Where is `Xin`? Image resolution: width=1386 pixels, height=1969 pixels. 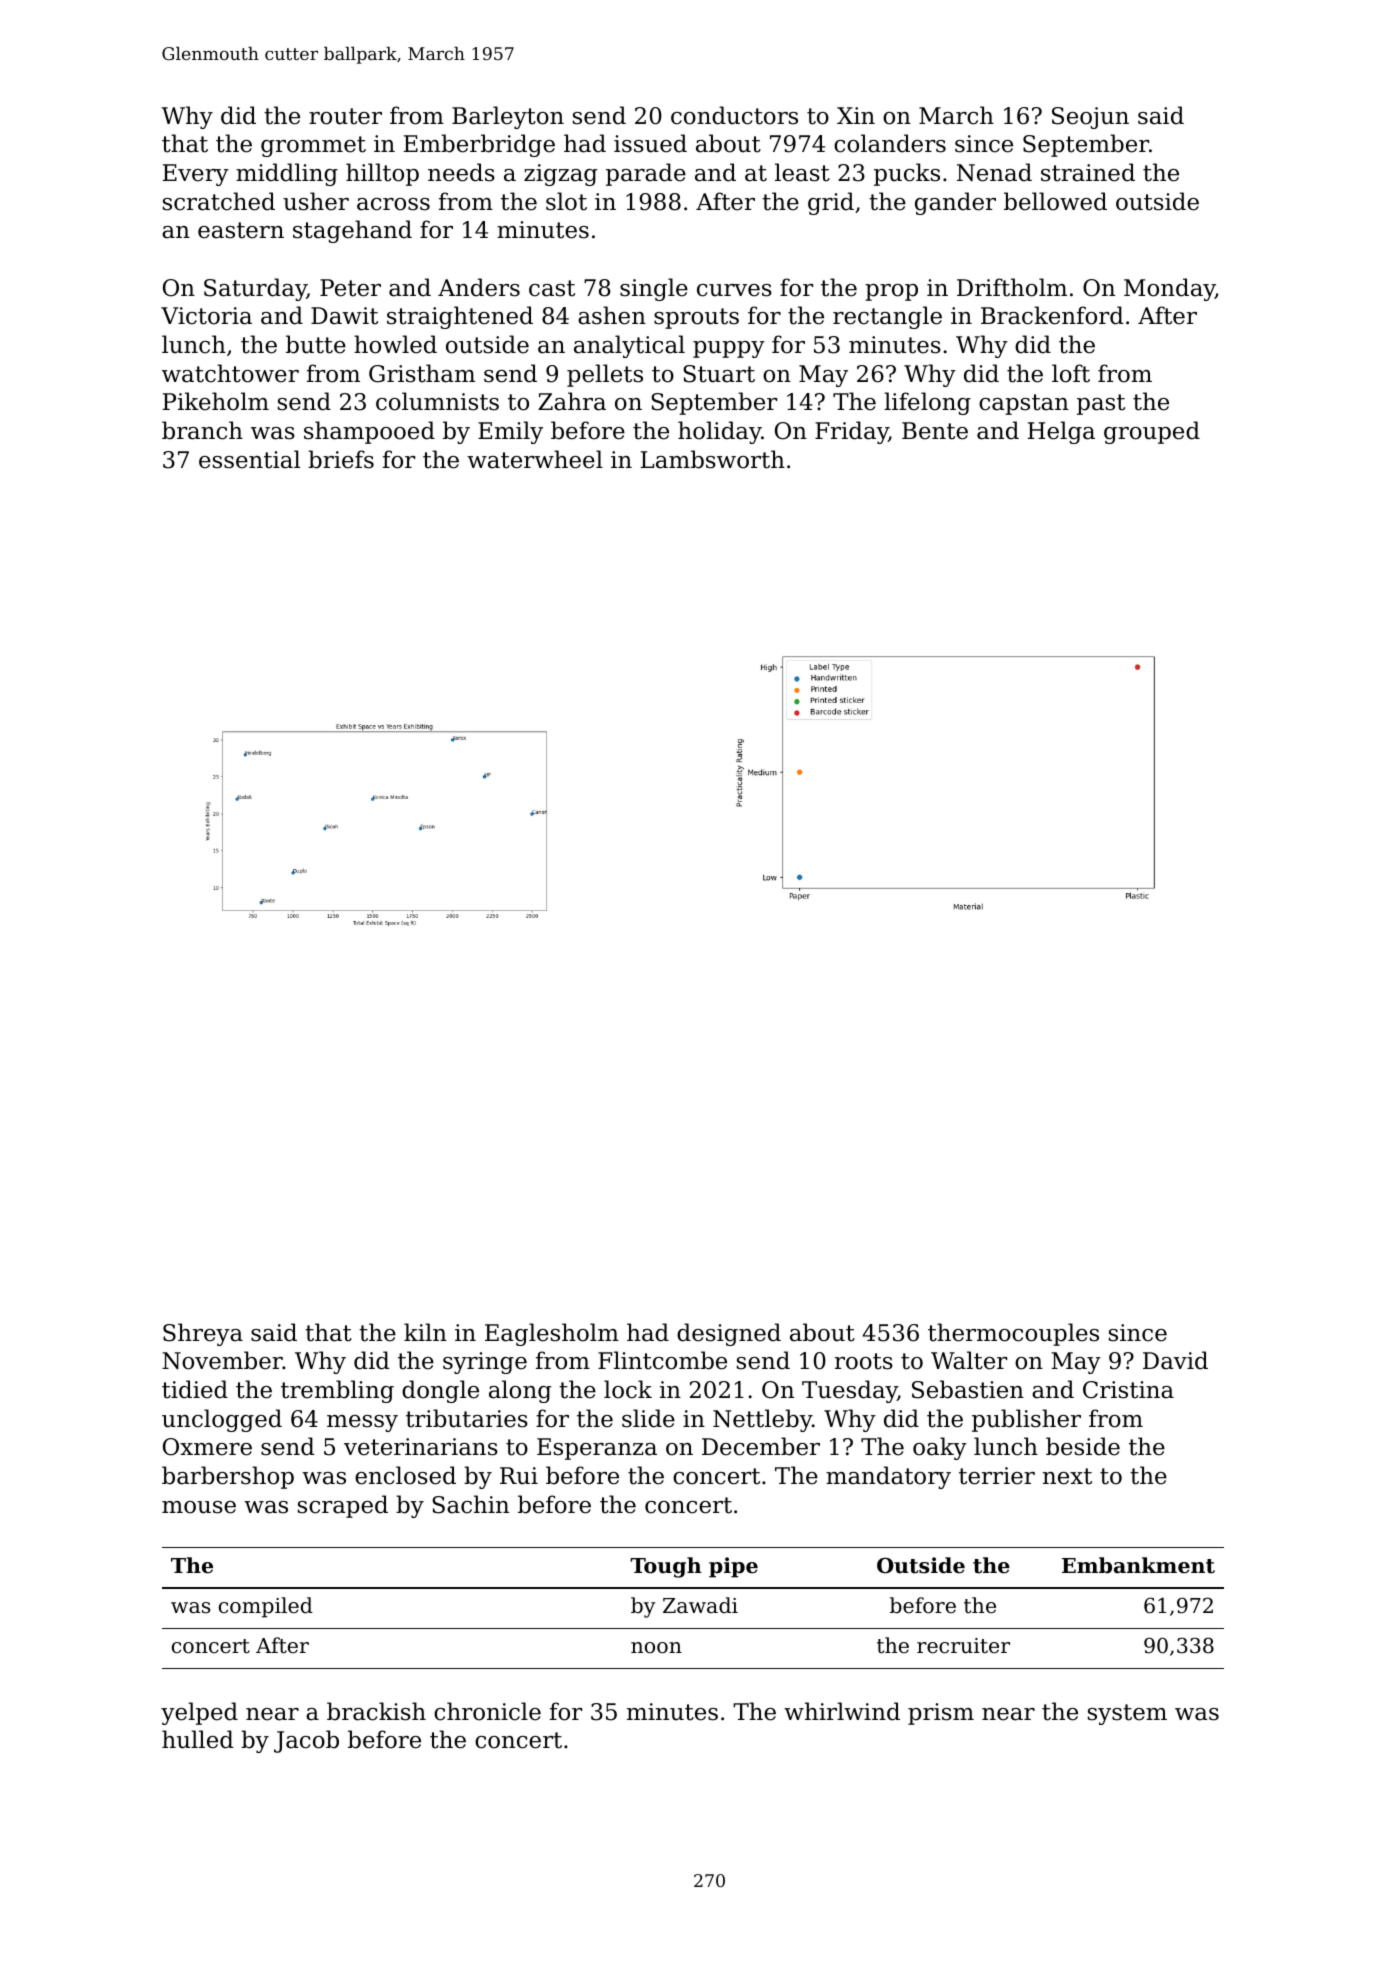 Xin is located at coordinates (856, 115).
